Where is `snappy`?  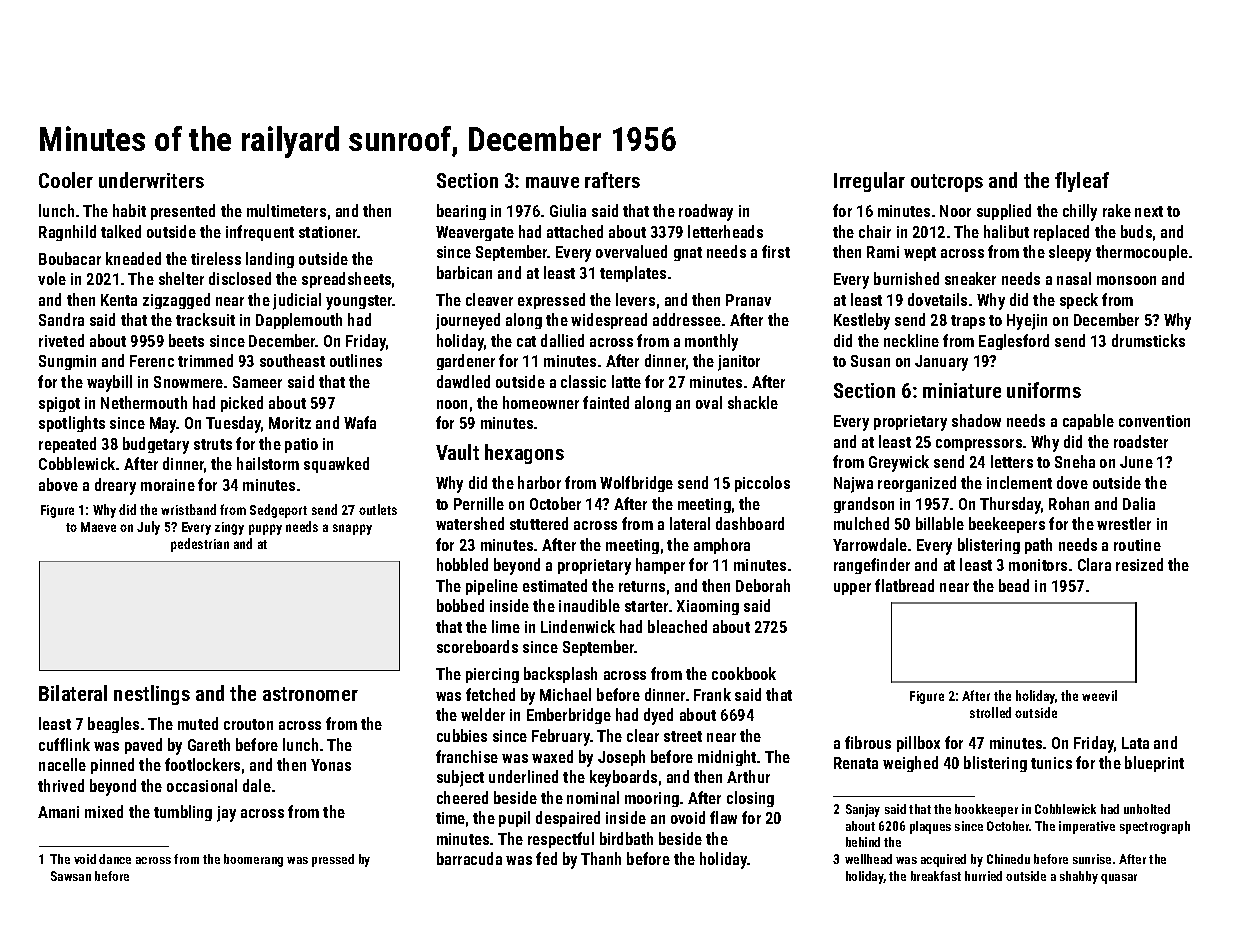 snappy is located at coordinates (352, 529).
